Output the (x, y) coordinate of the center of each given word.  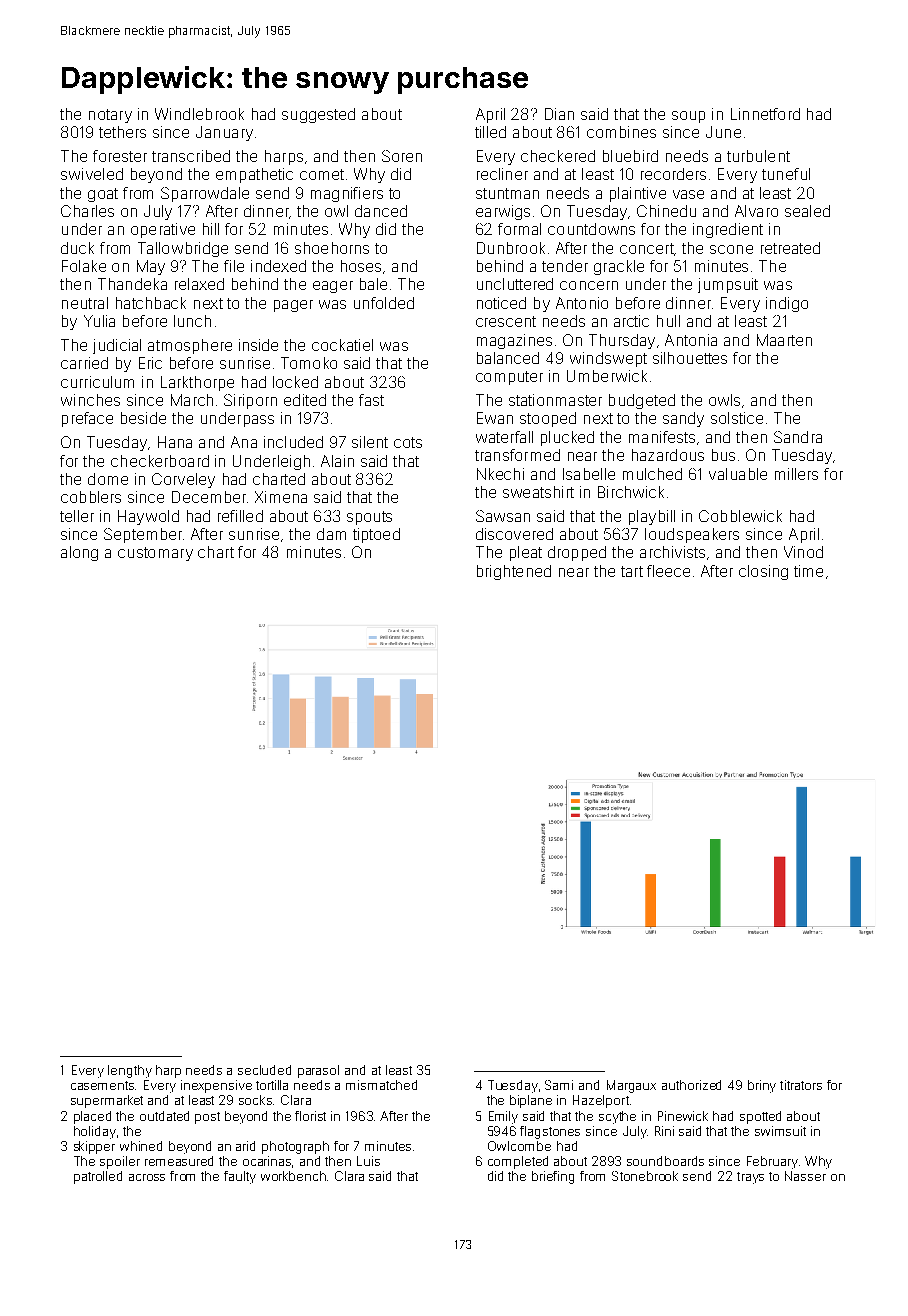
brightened (514, 572)
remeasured (179, 1161)
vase (688, 194)
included (293, 442)
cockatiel (342, 345)
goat (103, 195)
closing (763, 572)
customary (155, 554)
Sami (559, 1085)
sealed (807, 211)
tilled (490, 132)
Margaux (631, 1086)
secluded (264, 1070)
